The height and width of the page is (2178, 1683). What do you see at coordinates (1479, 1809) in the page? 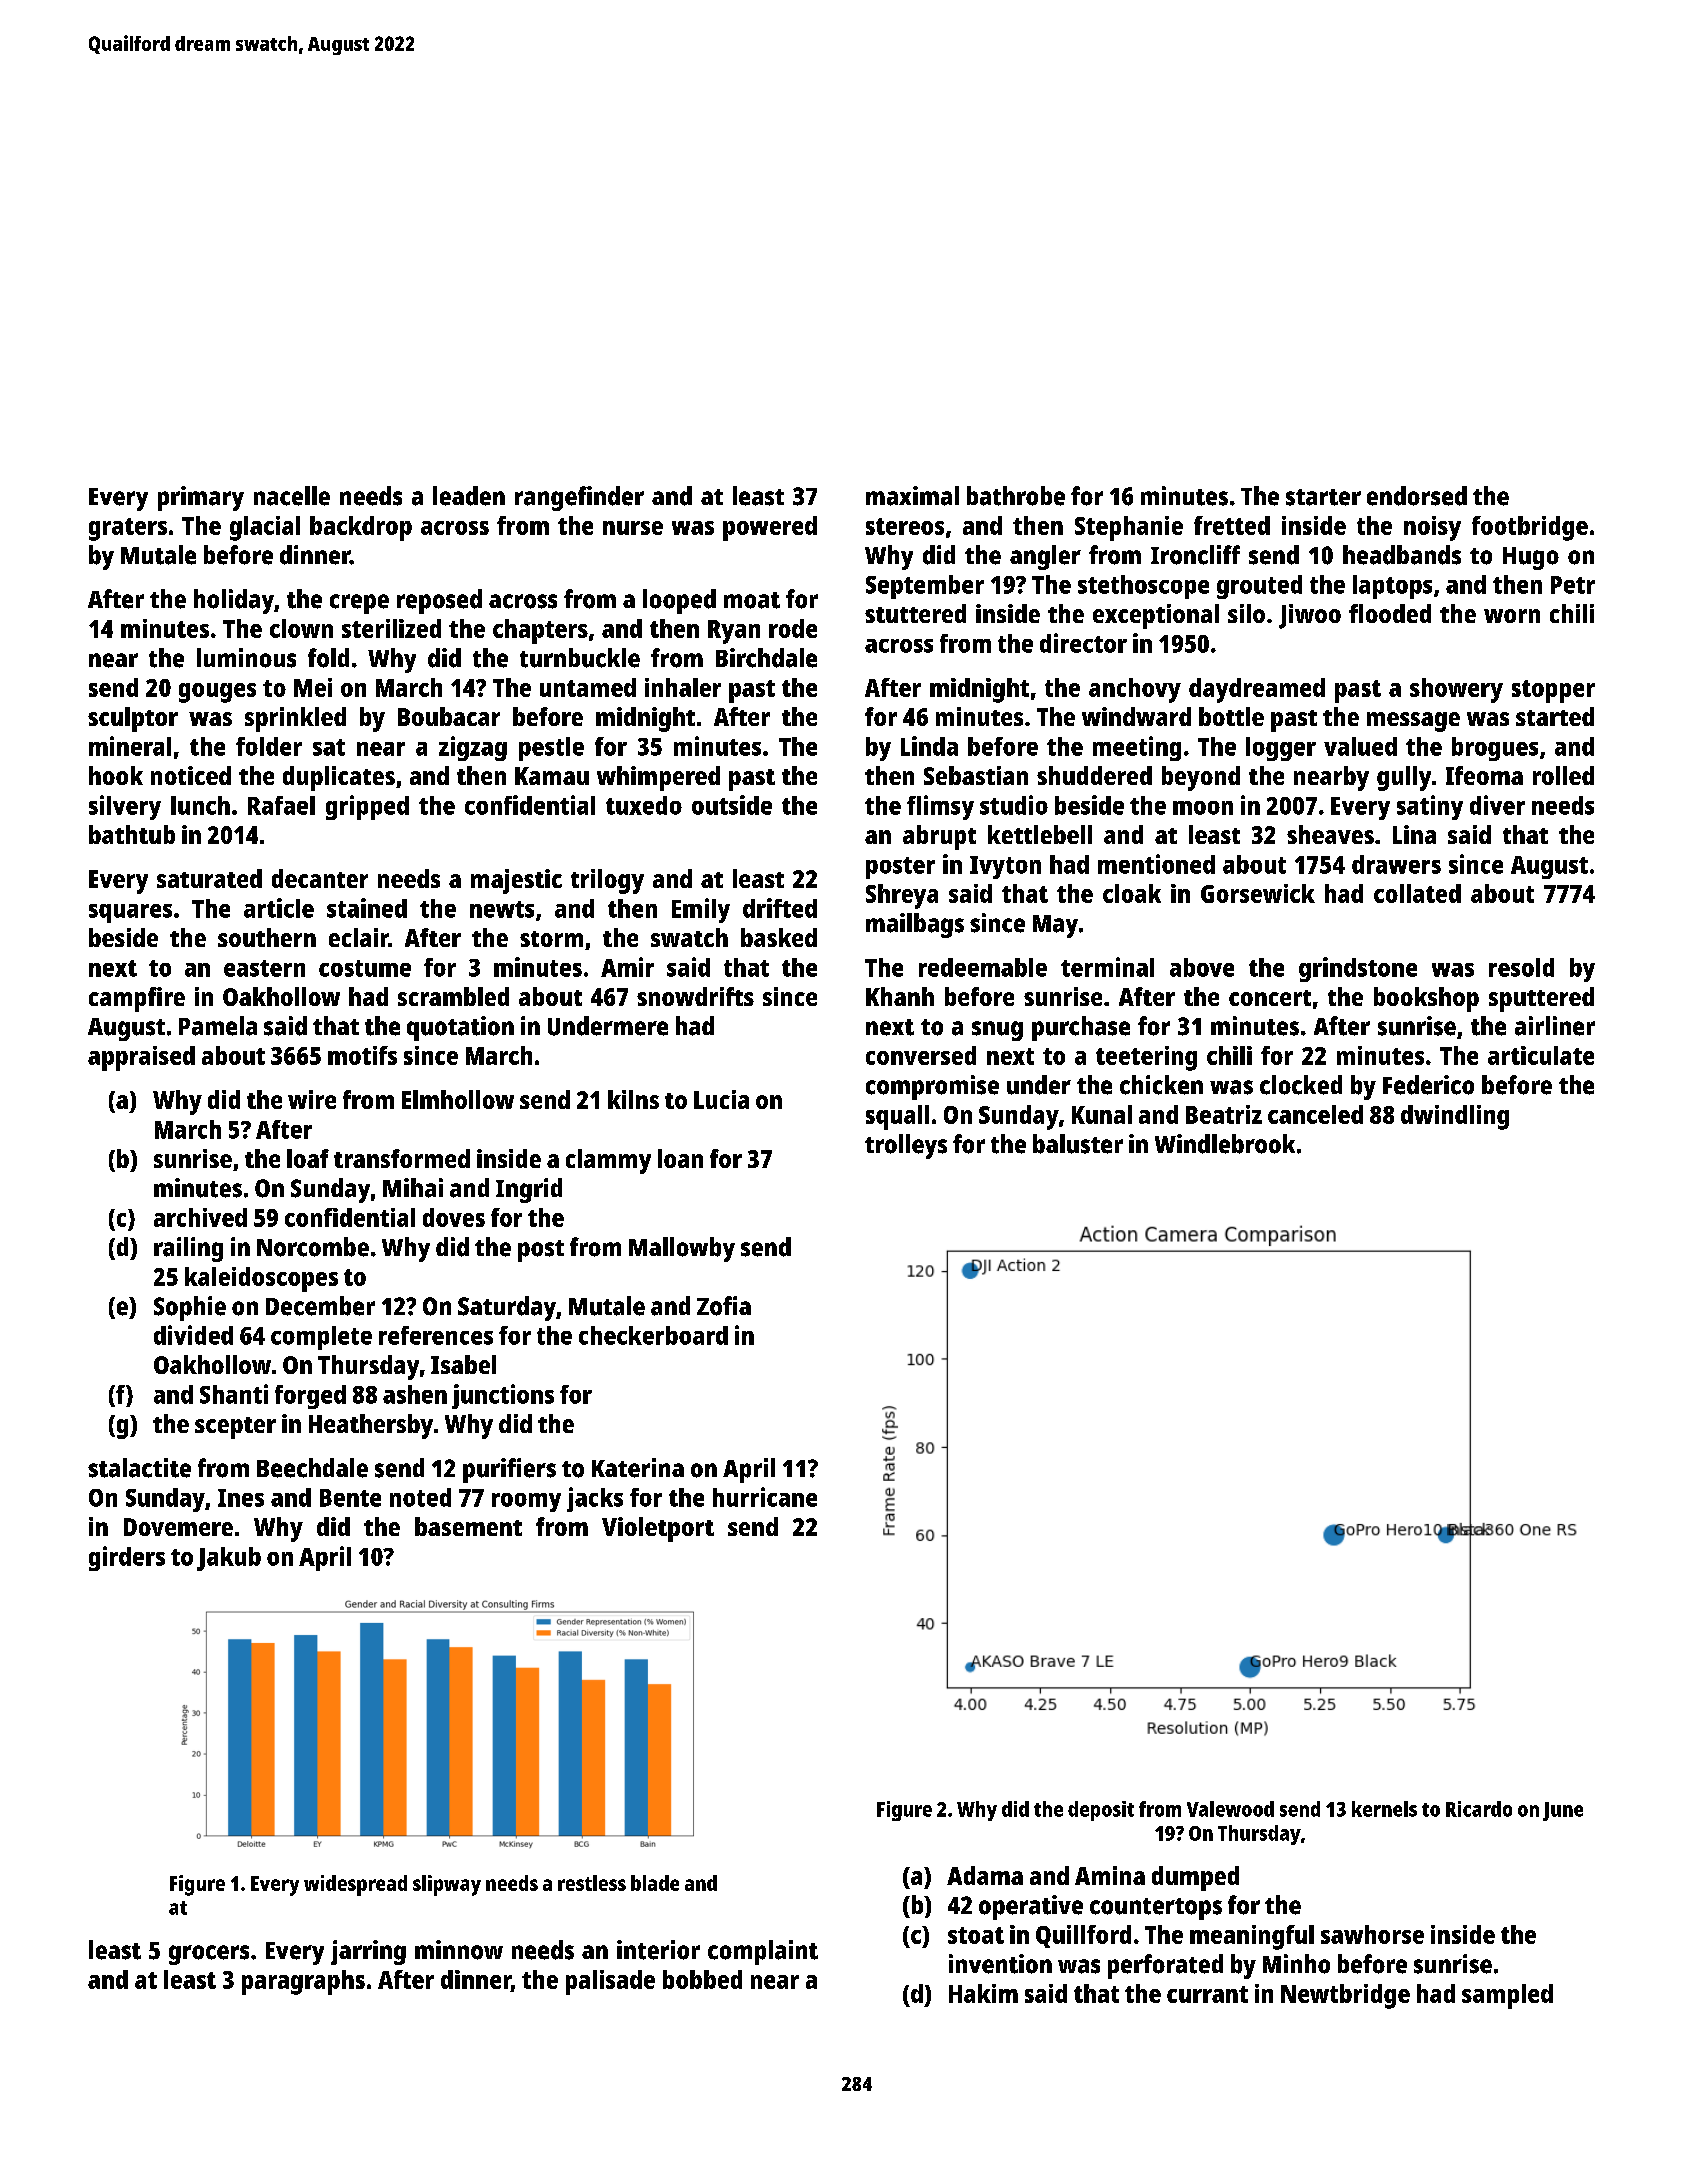
I see `Ricardo` at bounding box center [1479, 1809].
